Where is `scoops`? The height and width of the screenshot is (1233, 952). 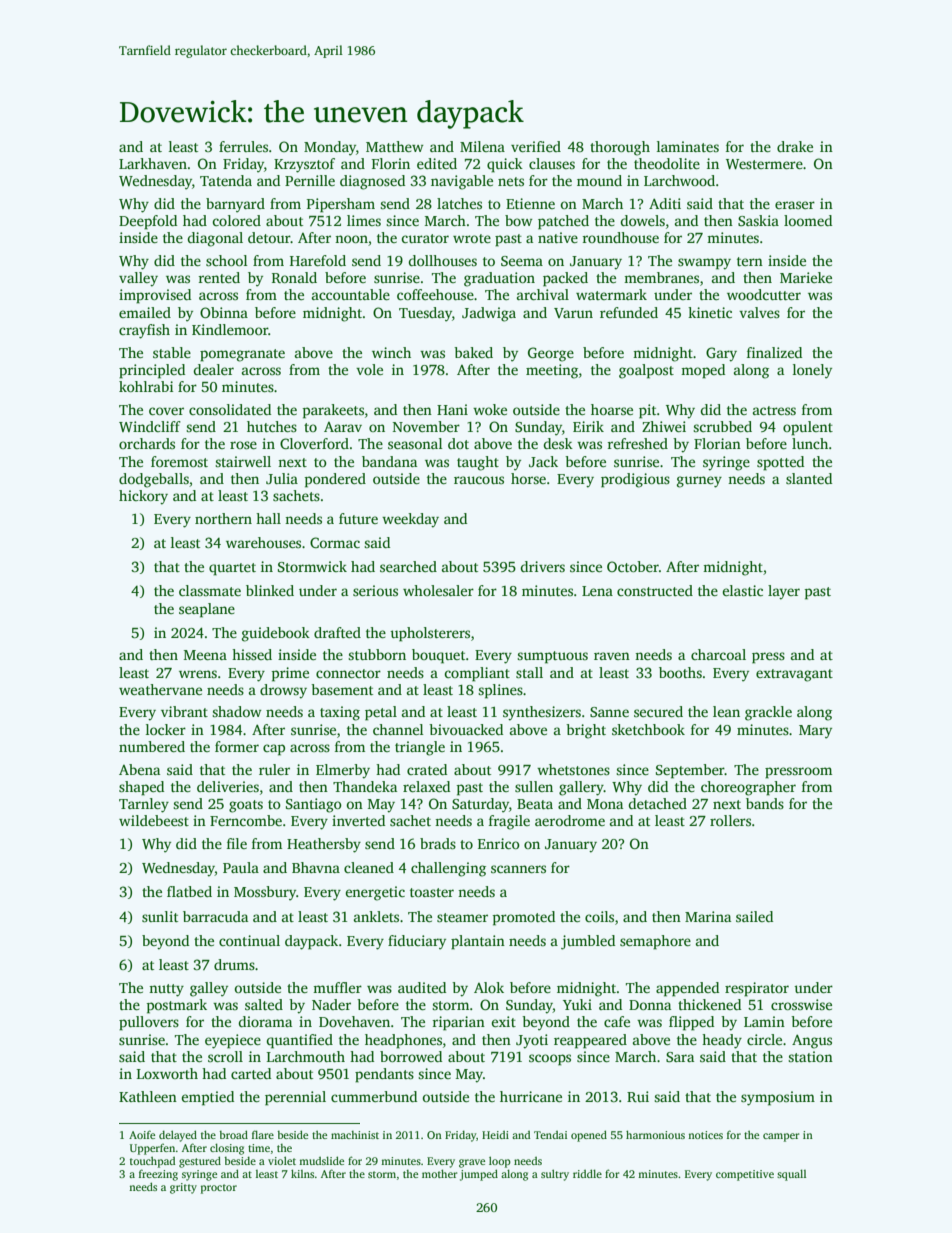
scoops is located at coordinates (550, 1060).
